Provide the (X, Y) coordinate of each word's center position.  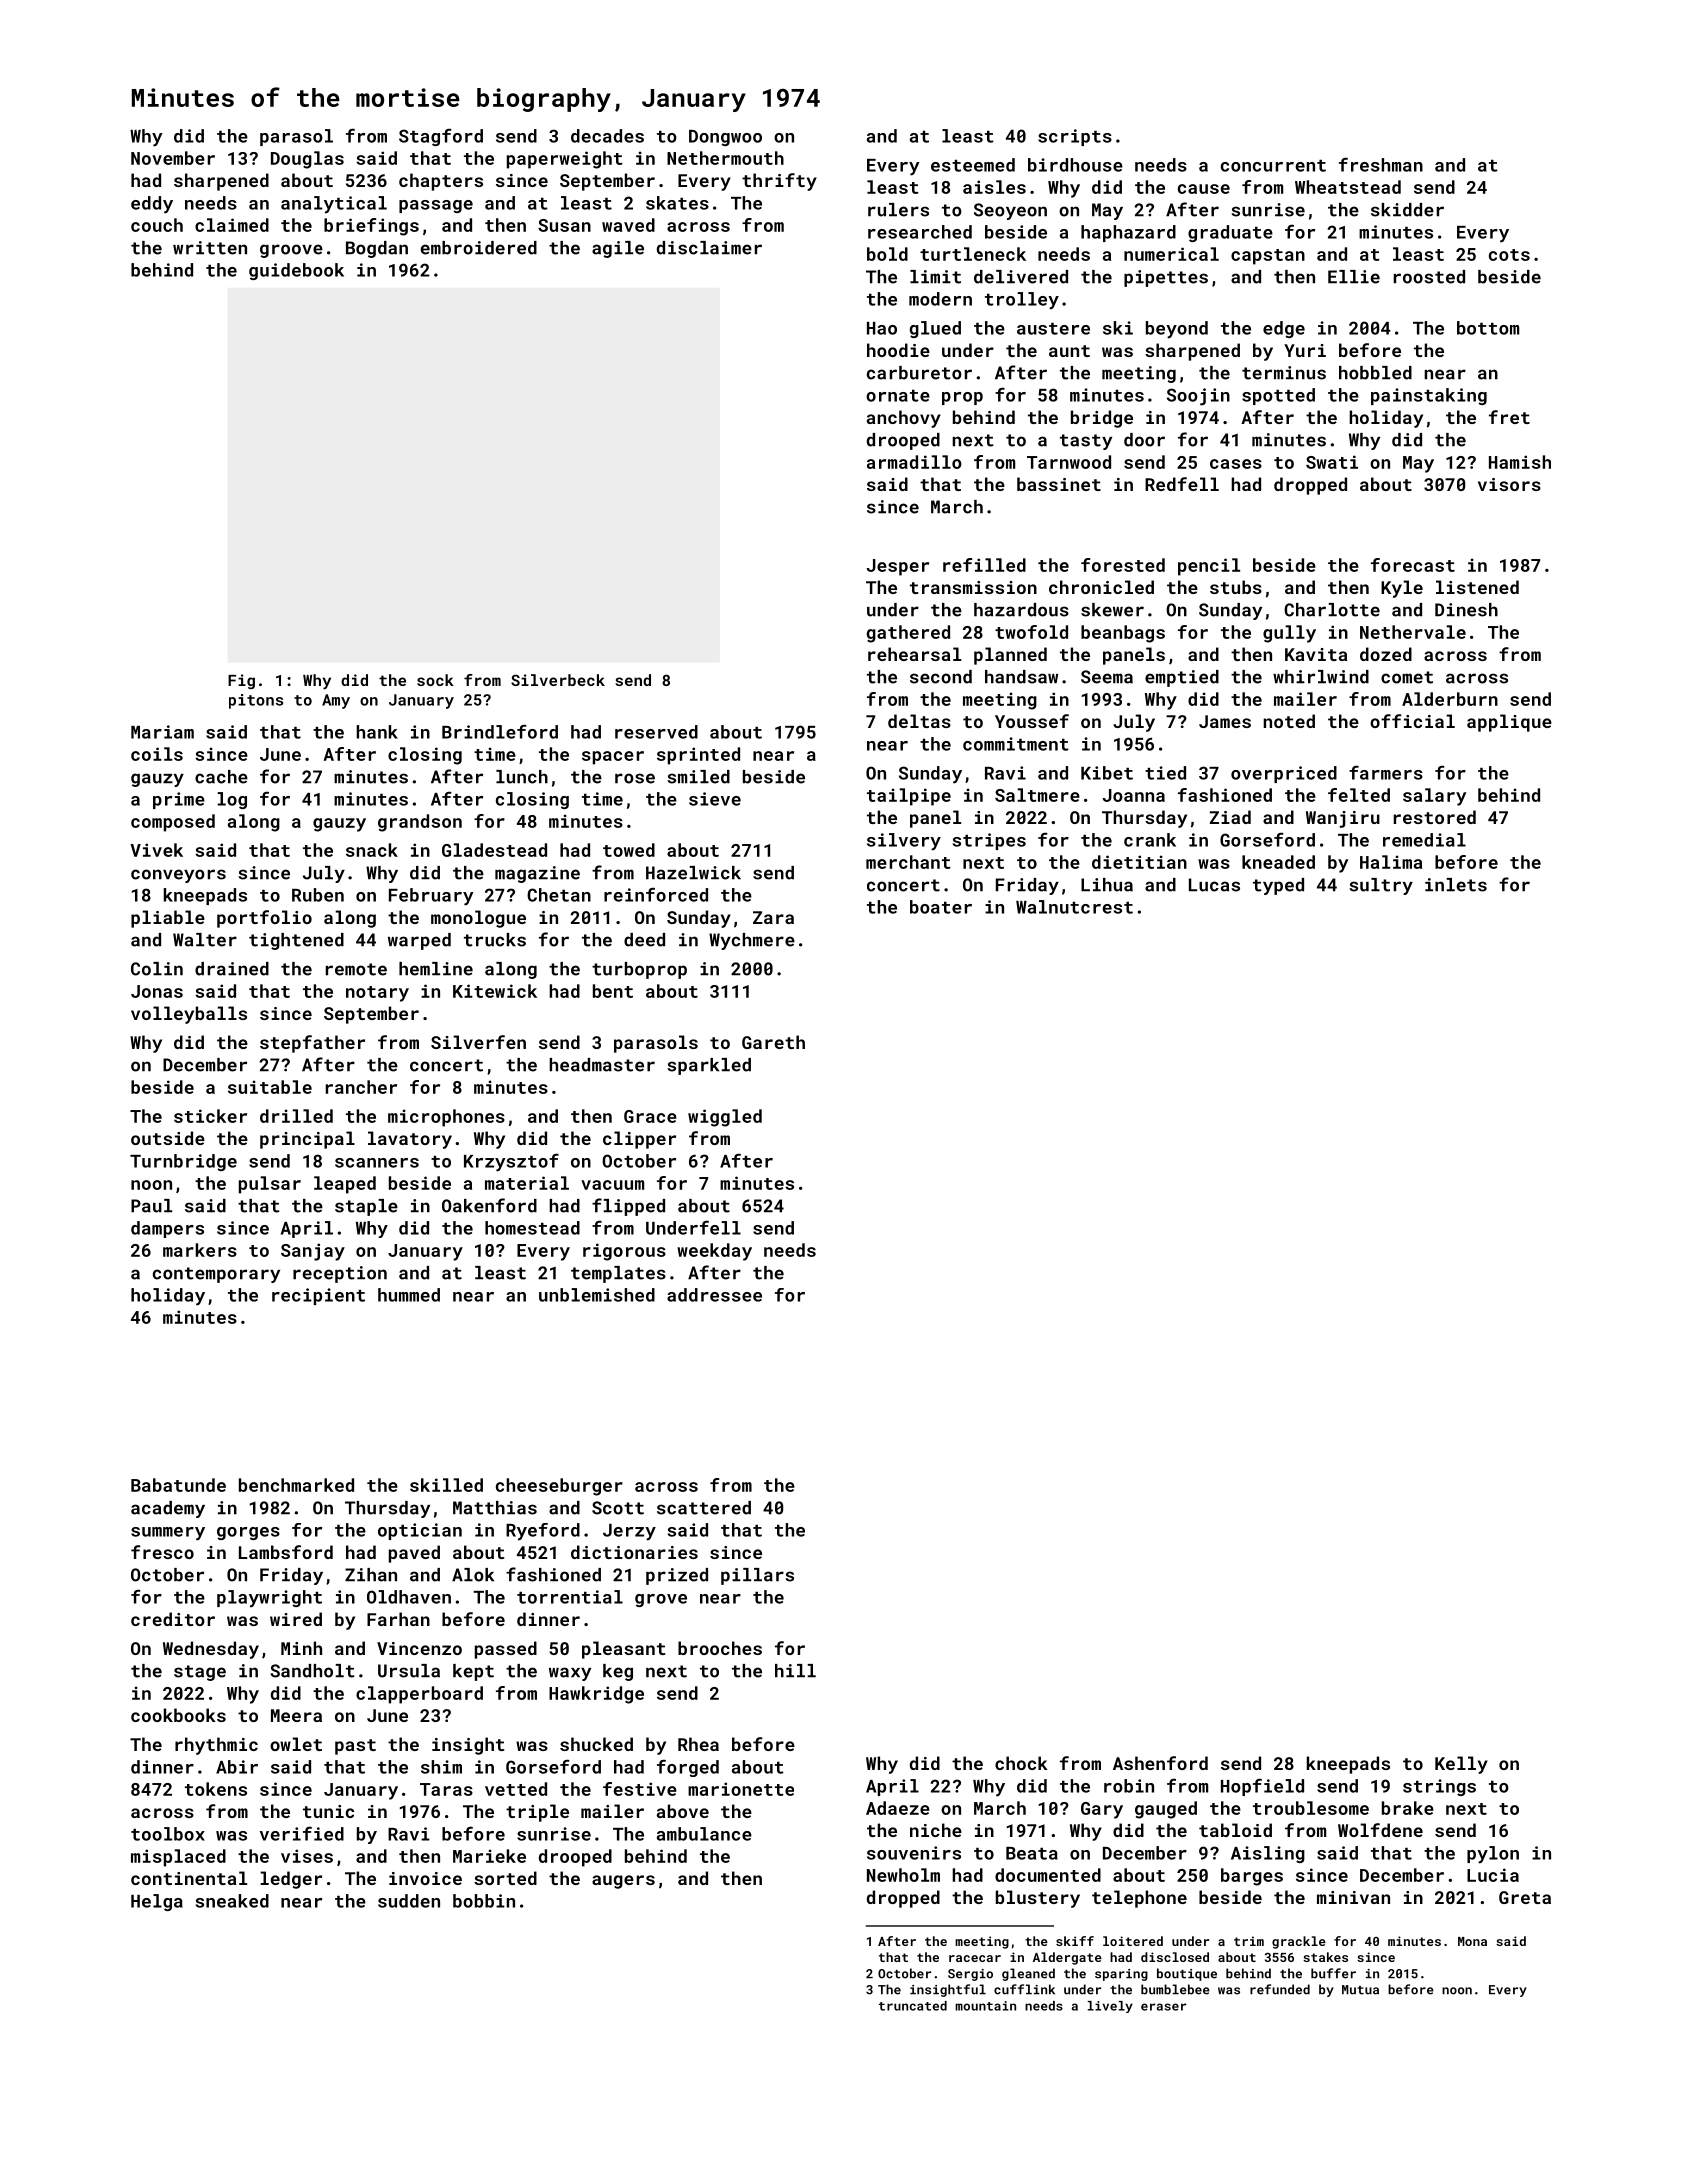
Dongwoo (725, 138)
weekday (714, 1252)
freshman (1381, 164)
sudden (409, 1901)
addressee (714, 1295)
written (210, 248)
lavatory (410, 1140)
